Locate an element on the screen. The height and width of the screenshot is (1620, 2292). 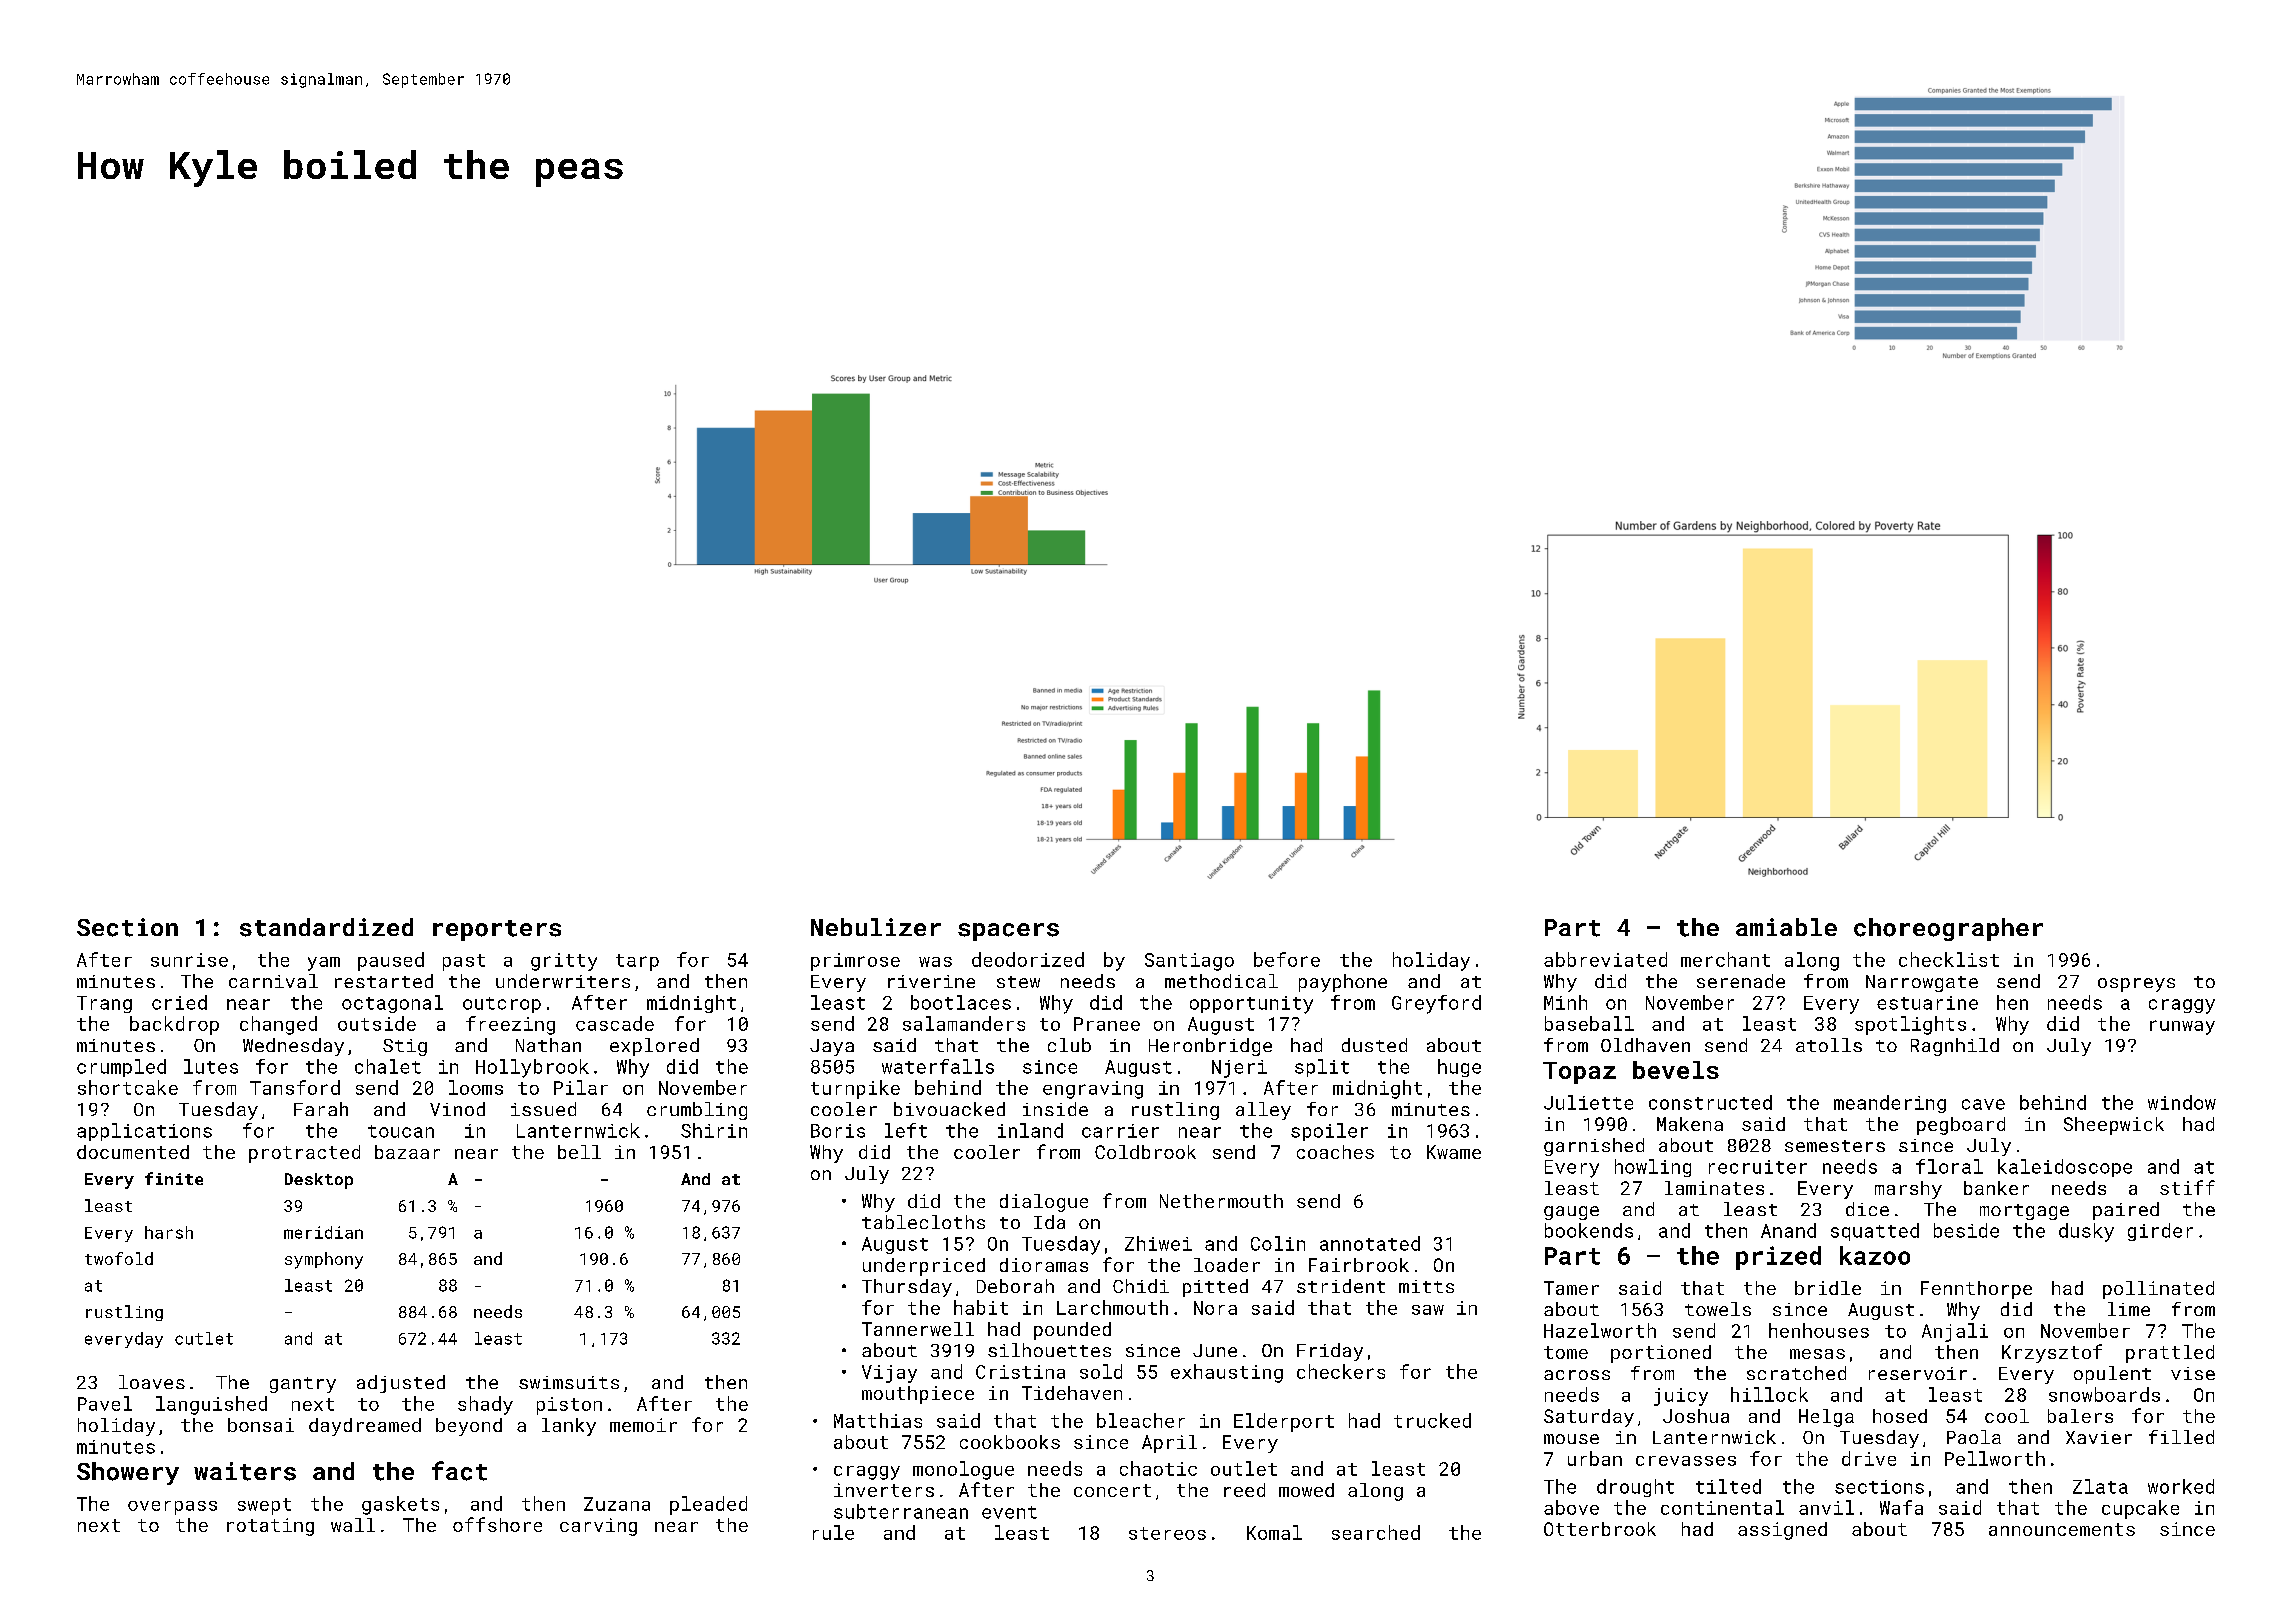
toucan is located at coordinates (401, 1131).
